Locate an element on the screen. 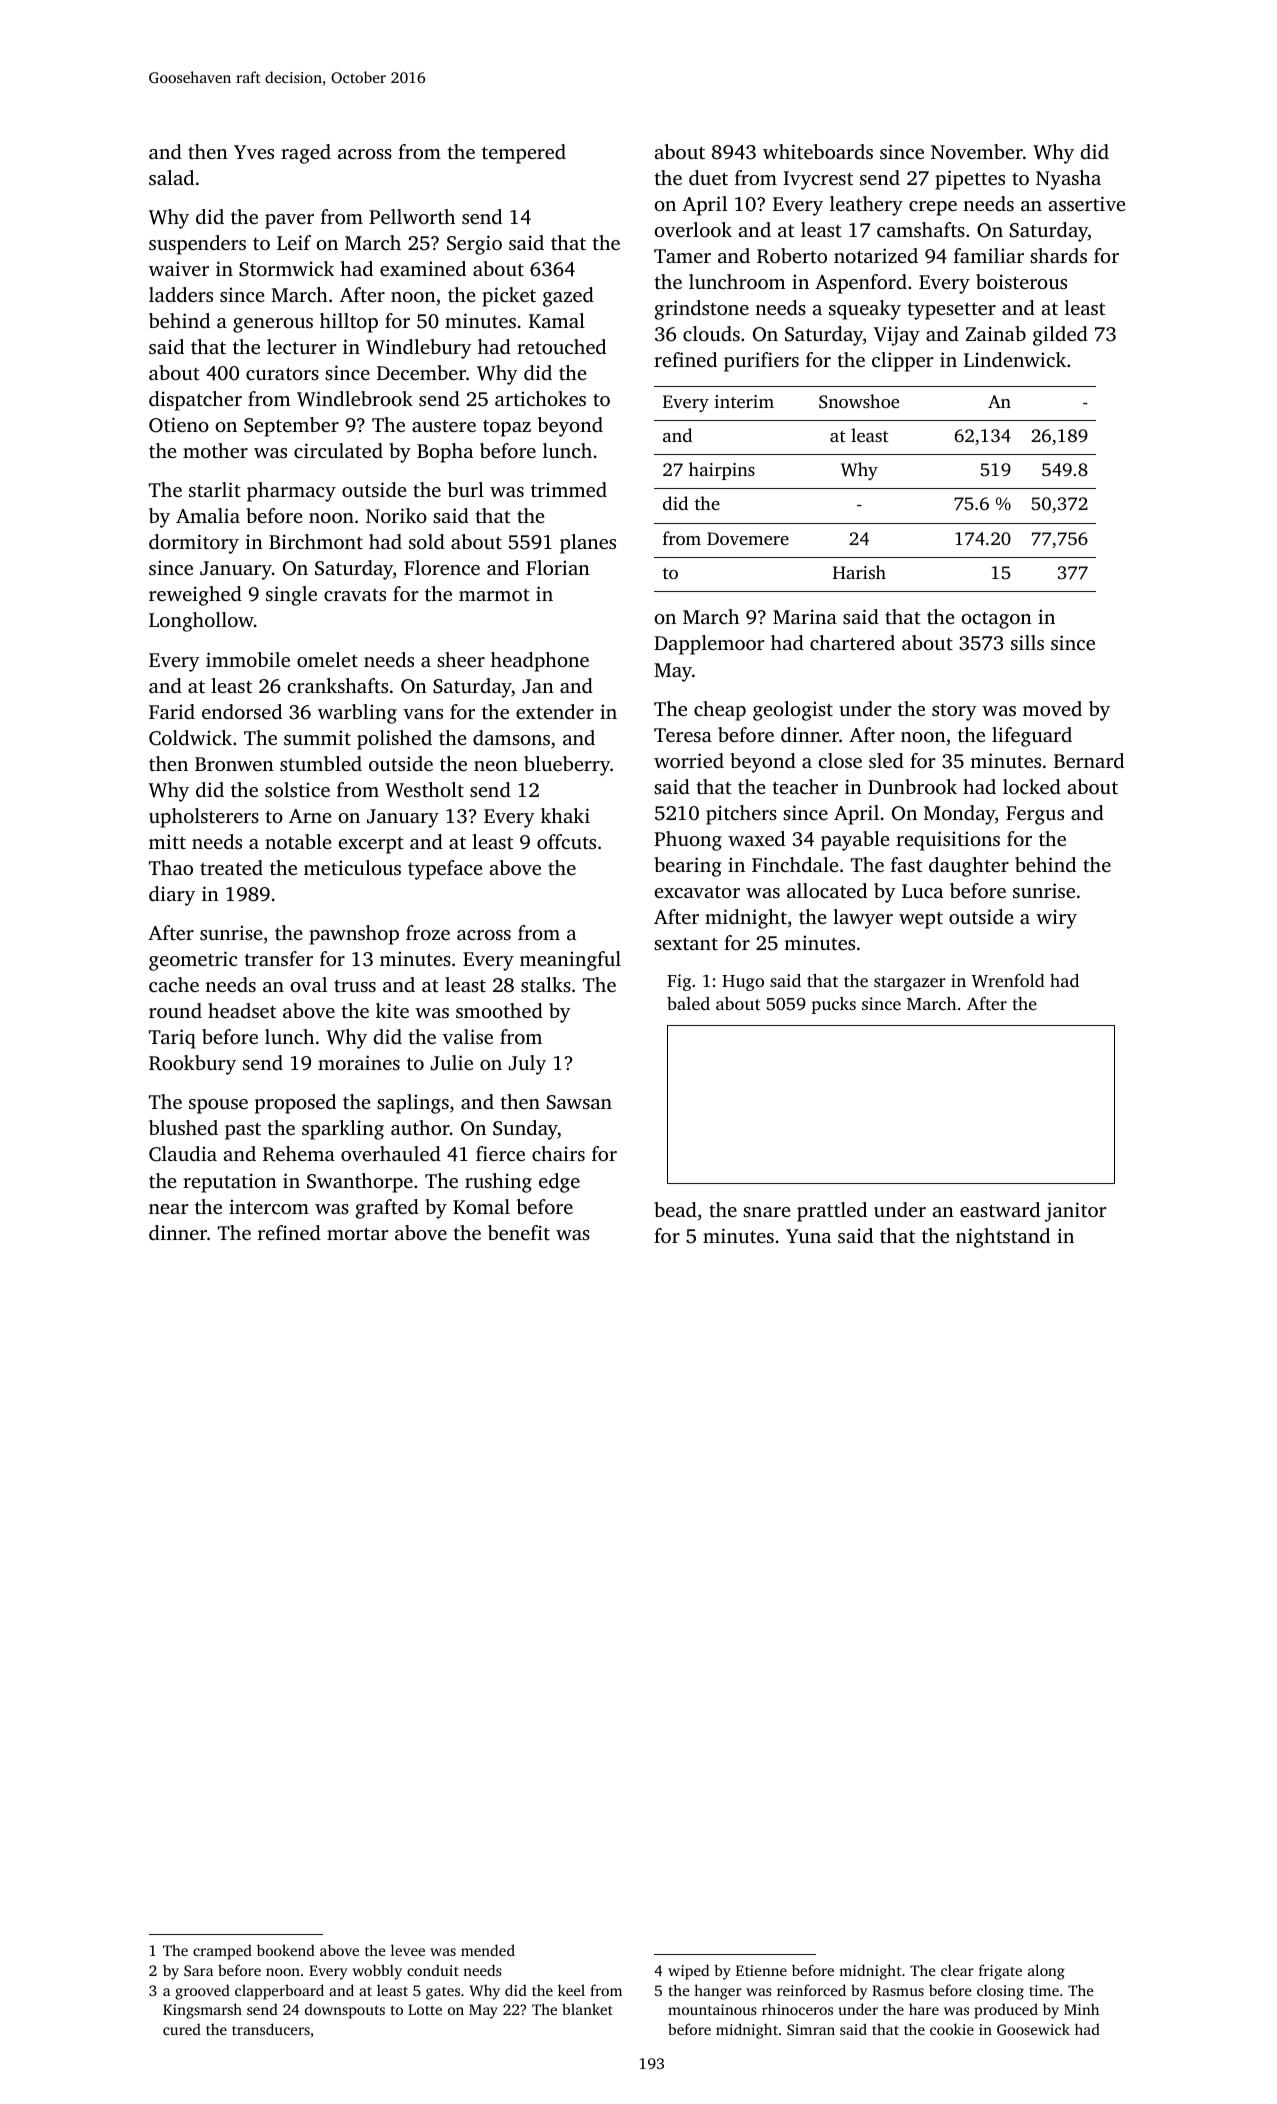  November is located at coordinates (977, 151).
